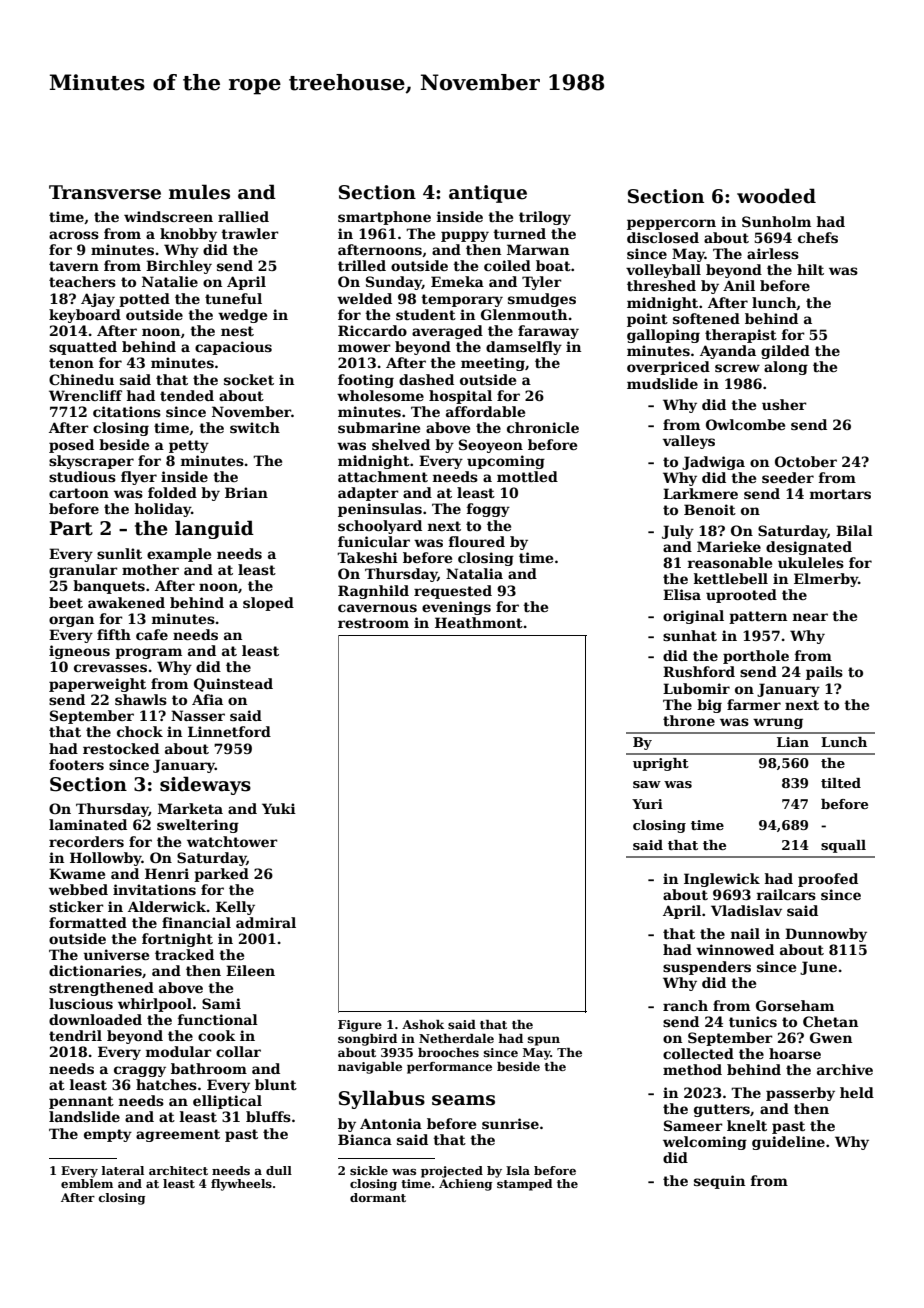  What do you see at coordinates (378, 1197) in the page?
I see `dormant` at bounding box center [378, 1197].
